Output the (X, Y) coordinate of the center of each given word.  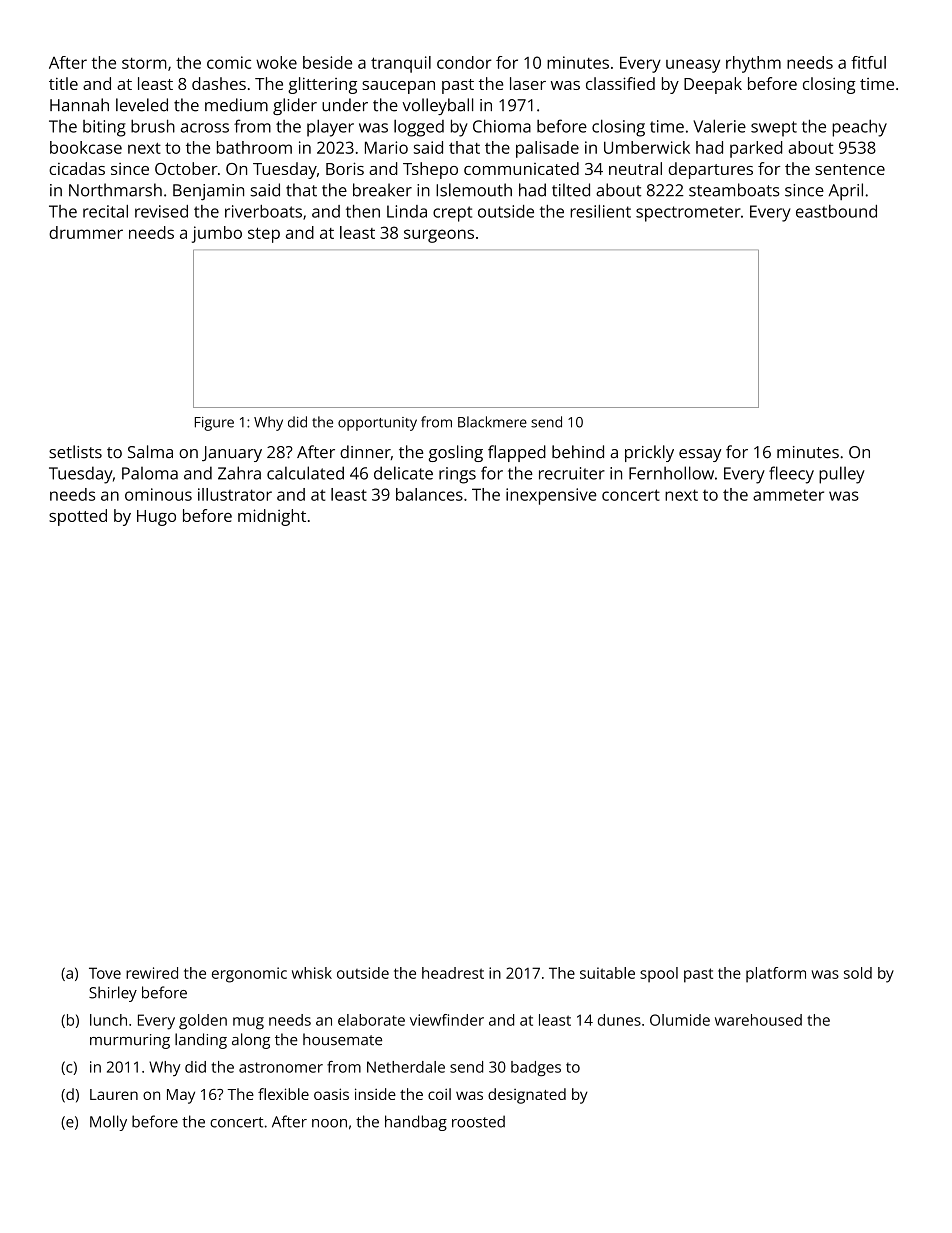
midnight (272, 517)
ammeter (788, 495)
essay (700, 455)
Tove (105, 973)
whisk (312, 973)
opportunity (377, 424)
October (186, 168)
